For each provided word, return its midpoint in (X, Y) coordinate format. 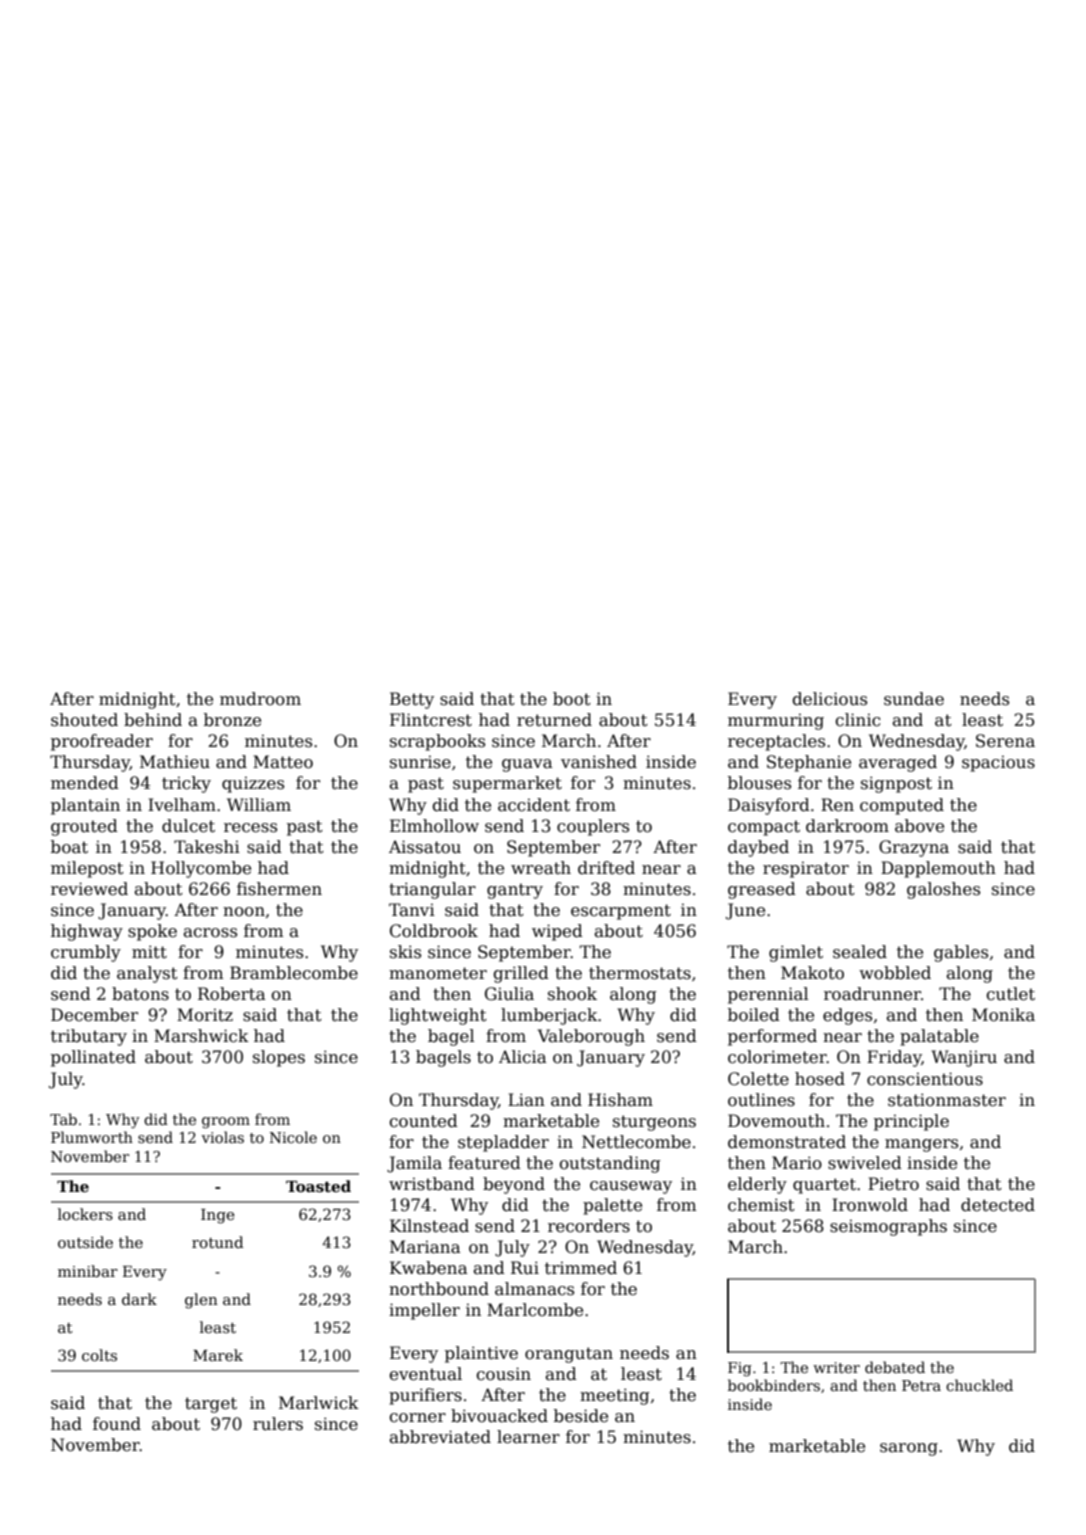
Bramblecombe (294, 973)
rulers (278, 1424)
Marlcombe (535, 1310)
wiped (557, 932)
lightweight (438, 1016)
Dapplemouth (938, 869)
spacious (998, 764)
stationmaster (947, 1100)
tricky (186, 784)
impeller (424, 1311)
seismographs (888, 1227)
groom (226, 1123)
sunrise (420, 762)
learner (528, 1437)
